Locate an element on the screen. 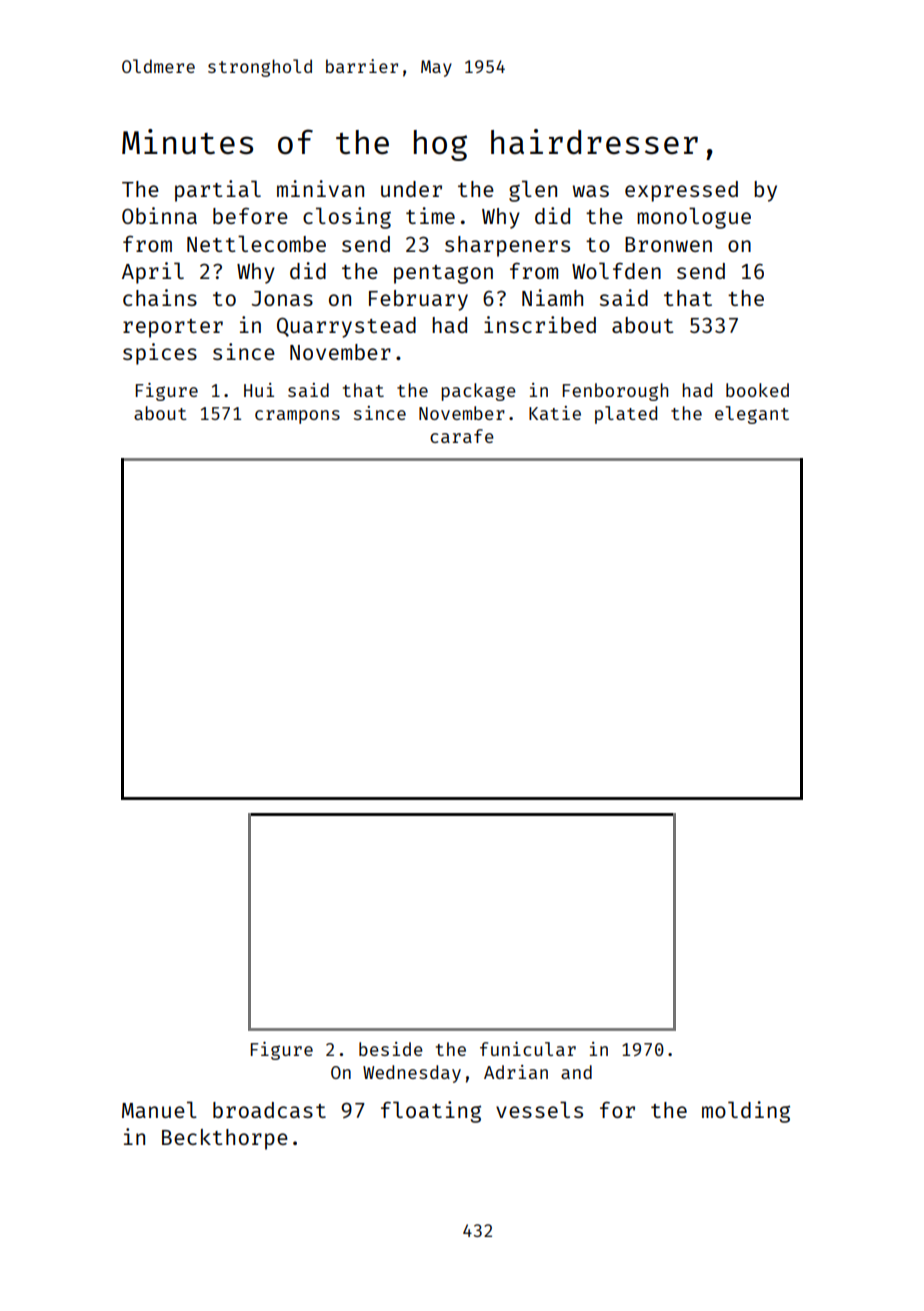 The image size is (924, 1311). funicular is located at coordinates (528, 1049).
